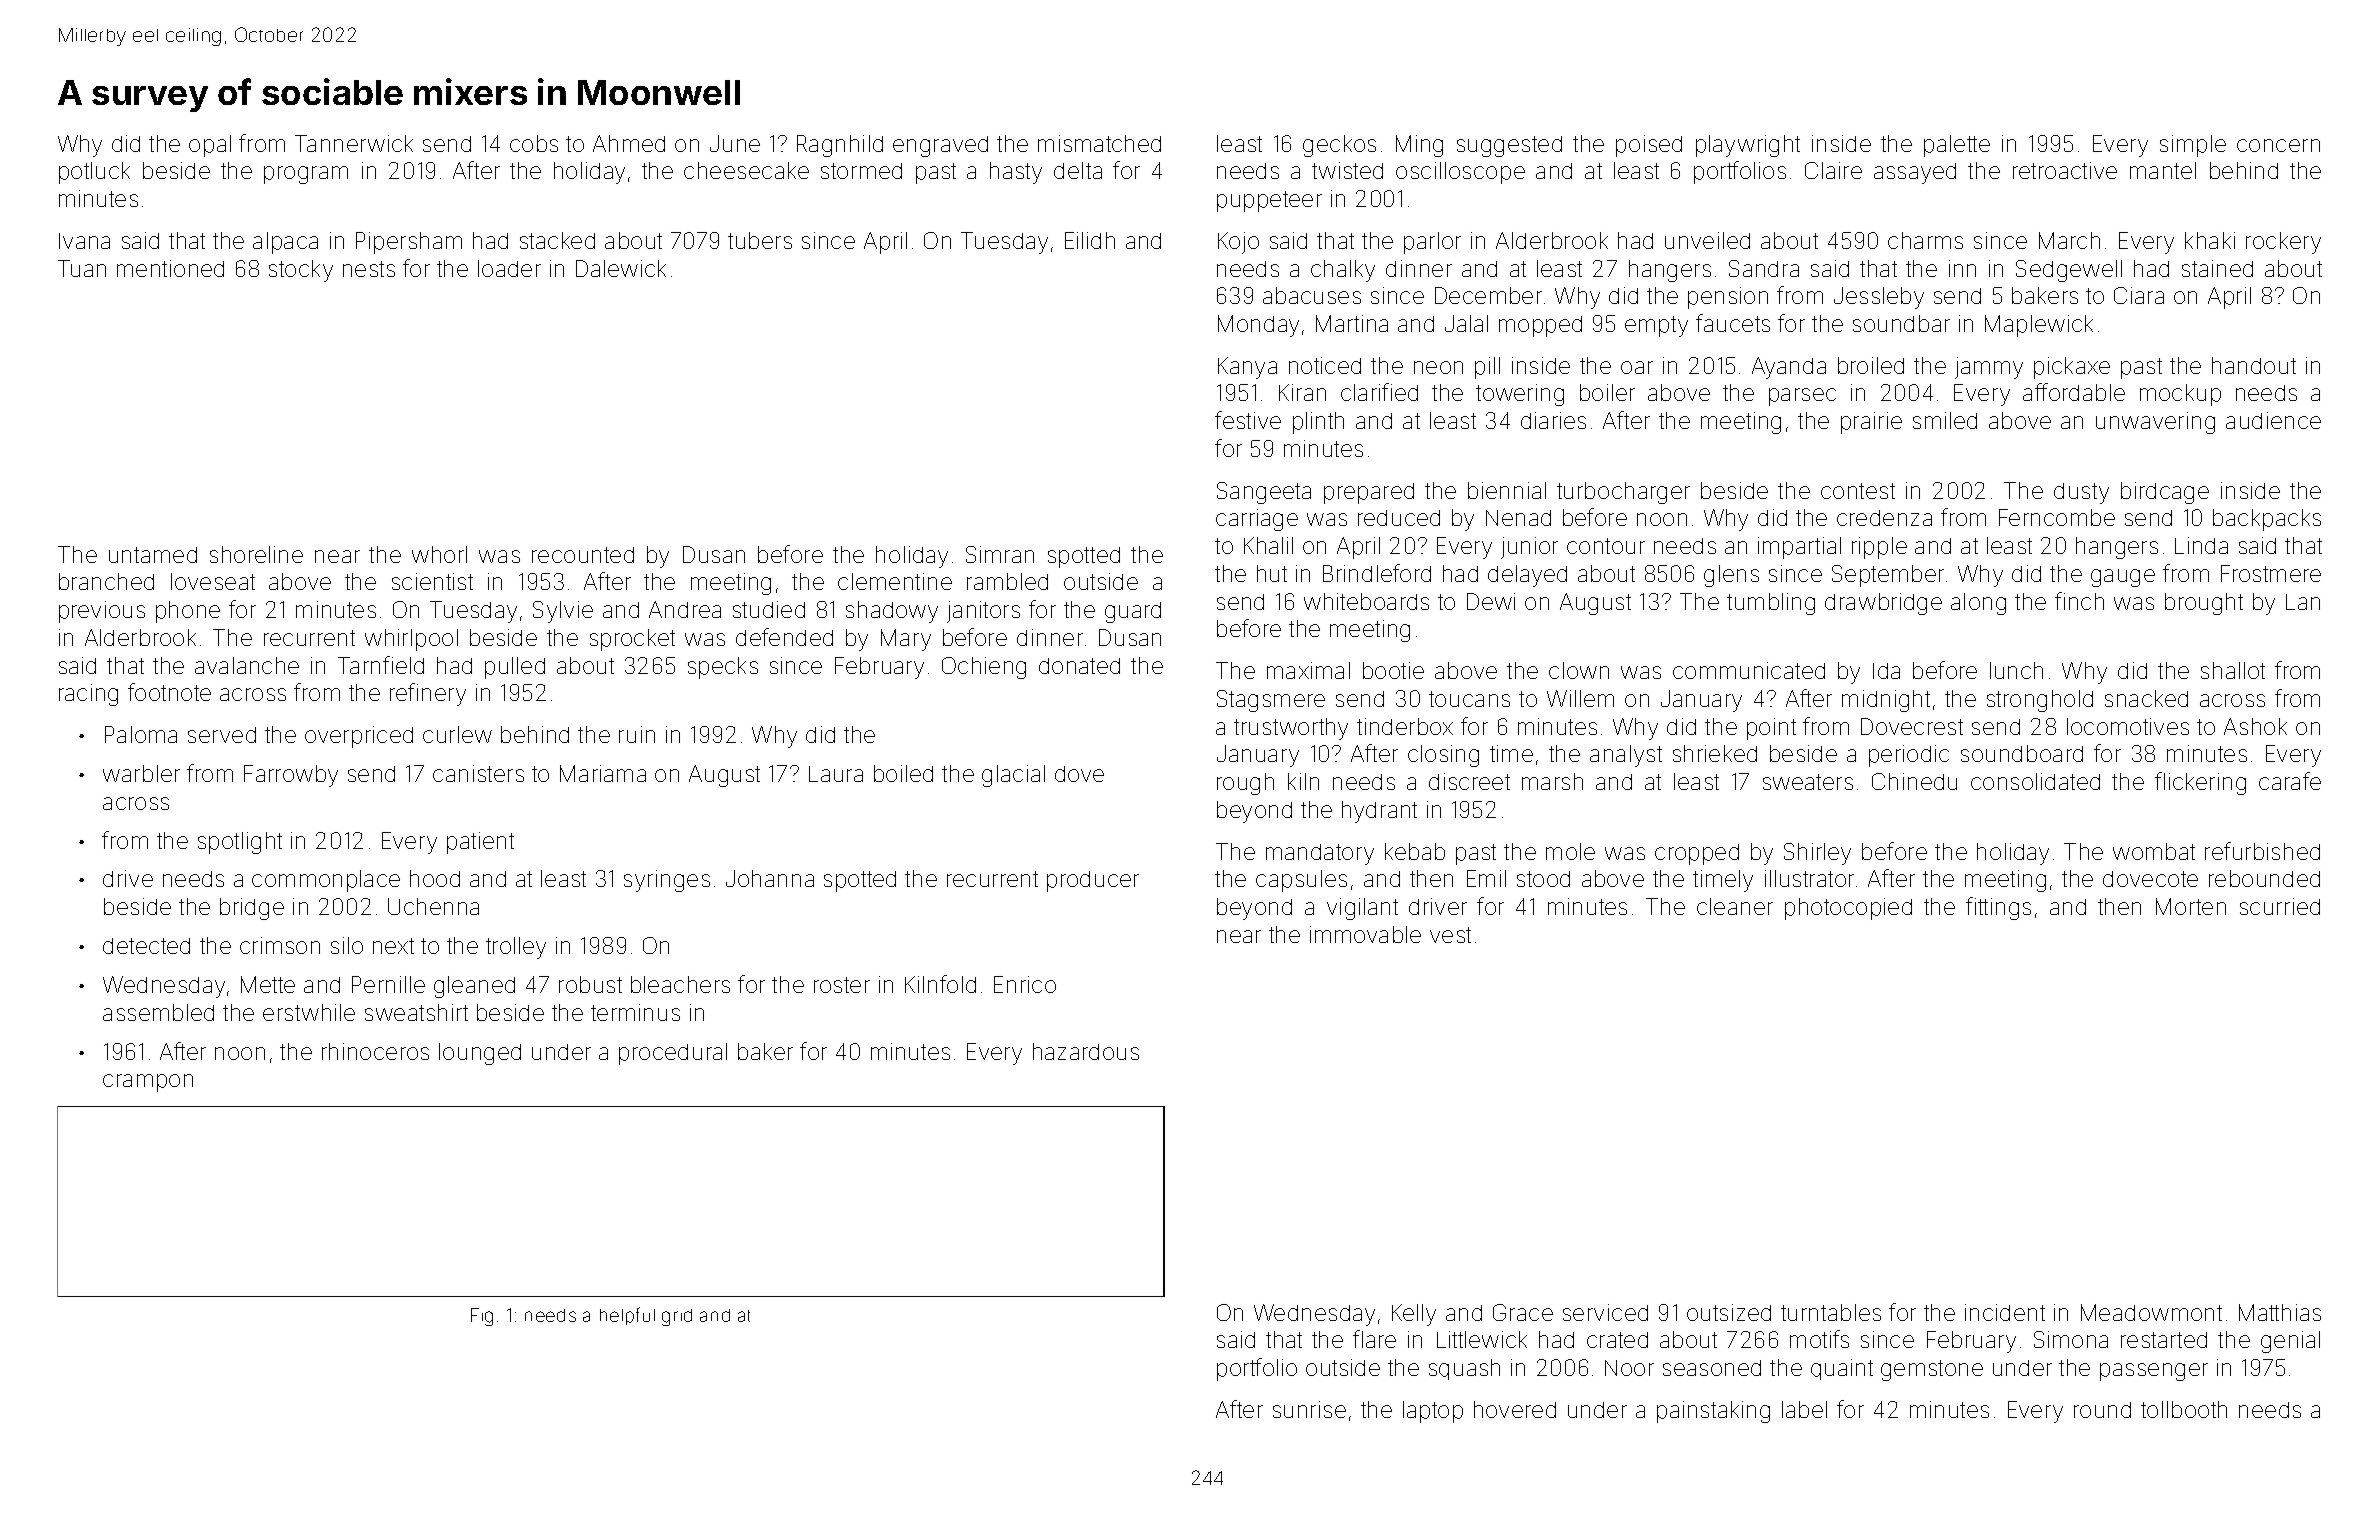 This image has height=1540, width=2380. Describe the element at coordinates (673, 1054) in the image. I see `procedural` at that location.
